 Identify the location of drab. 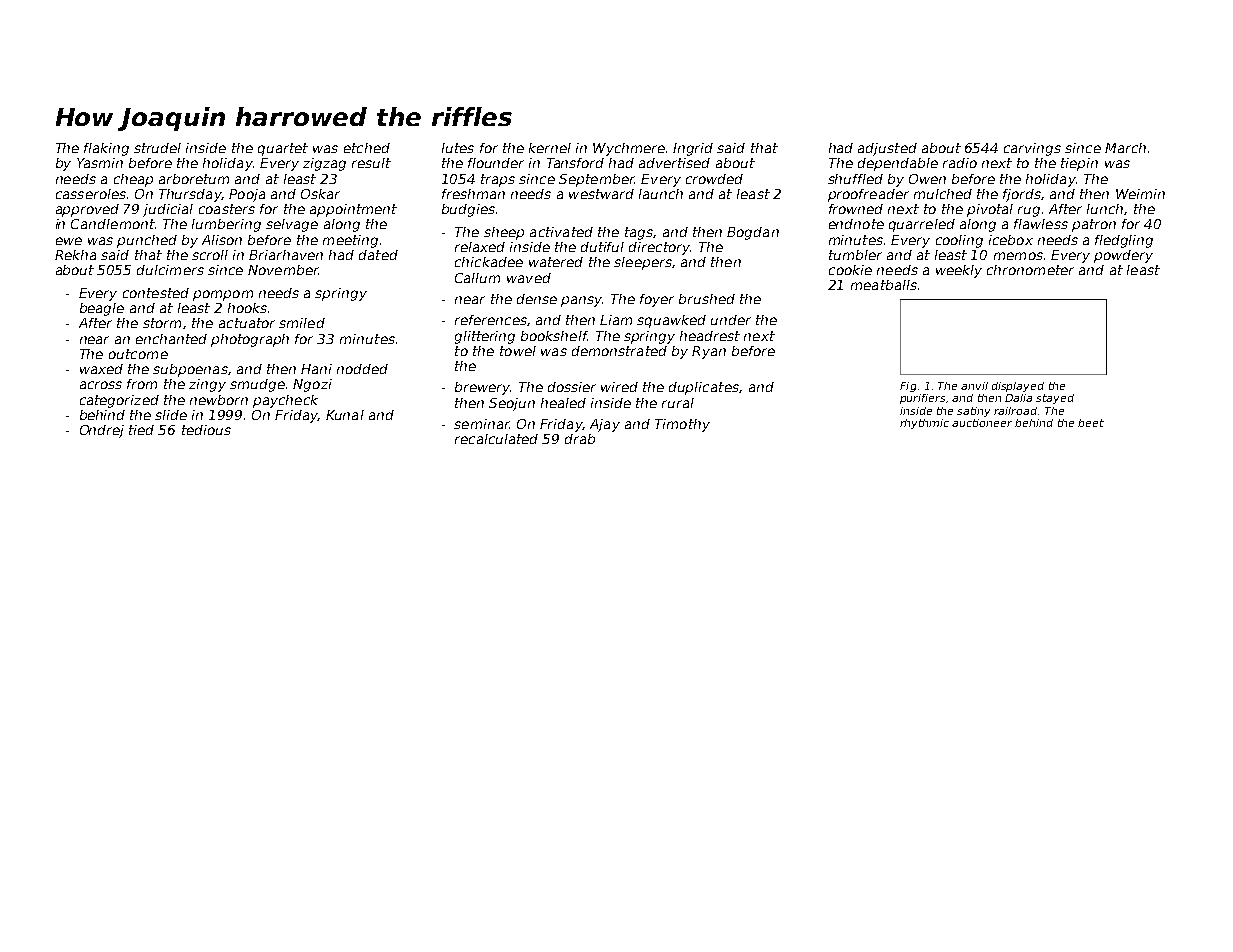
(580, 439).
